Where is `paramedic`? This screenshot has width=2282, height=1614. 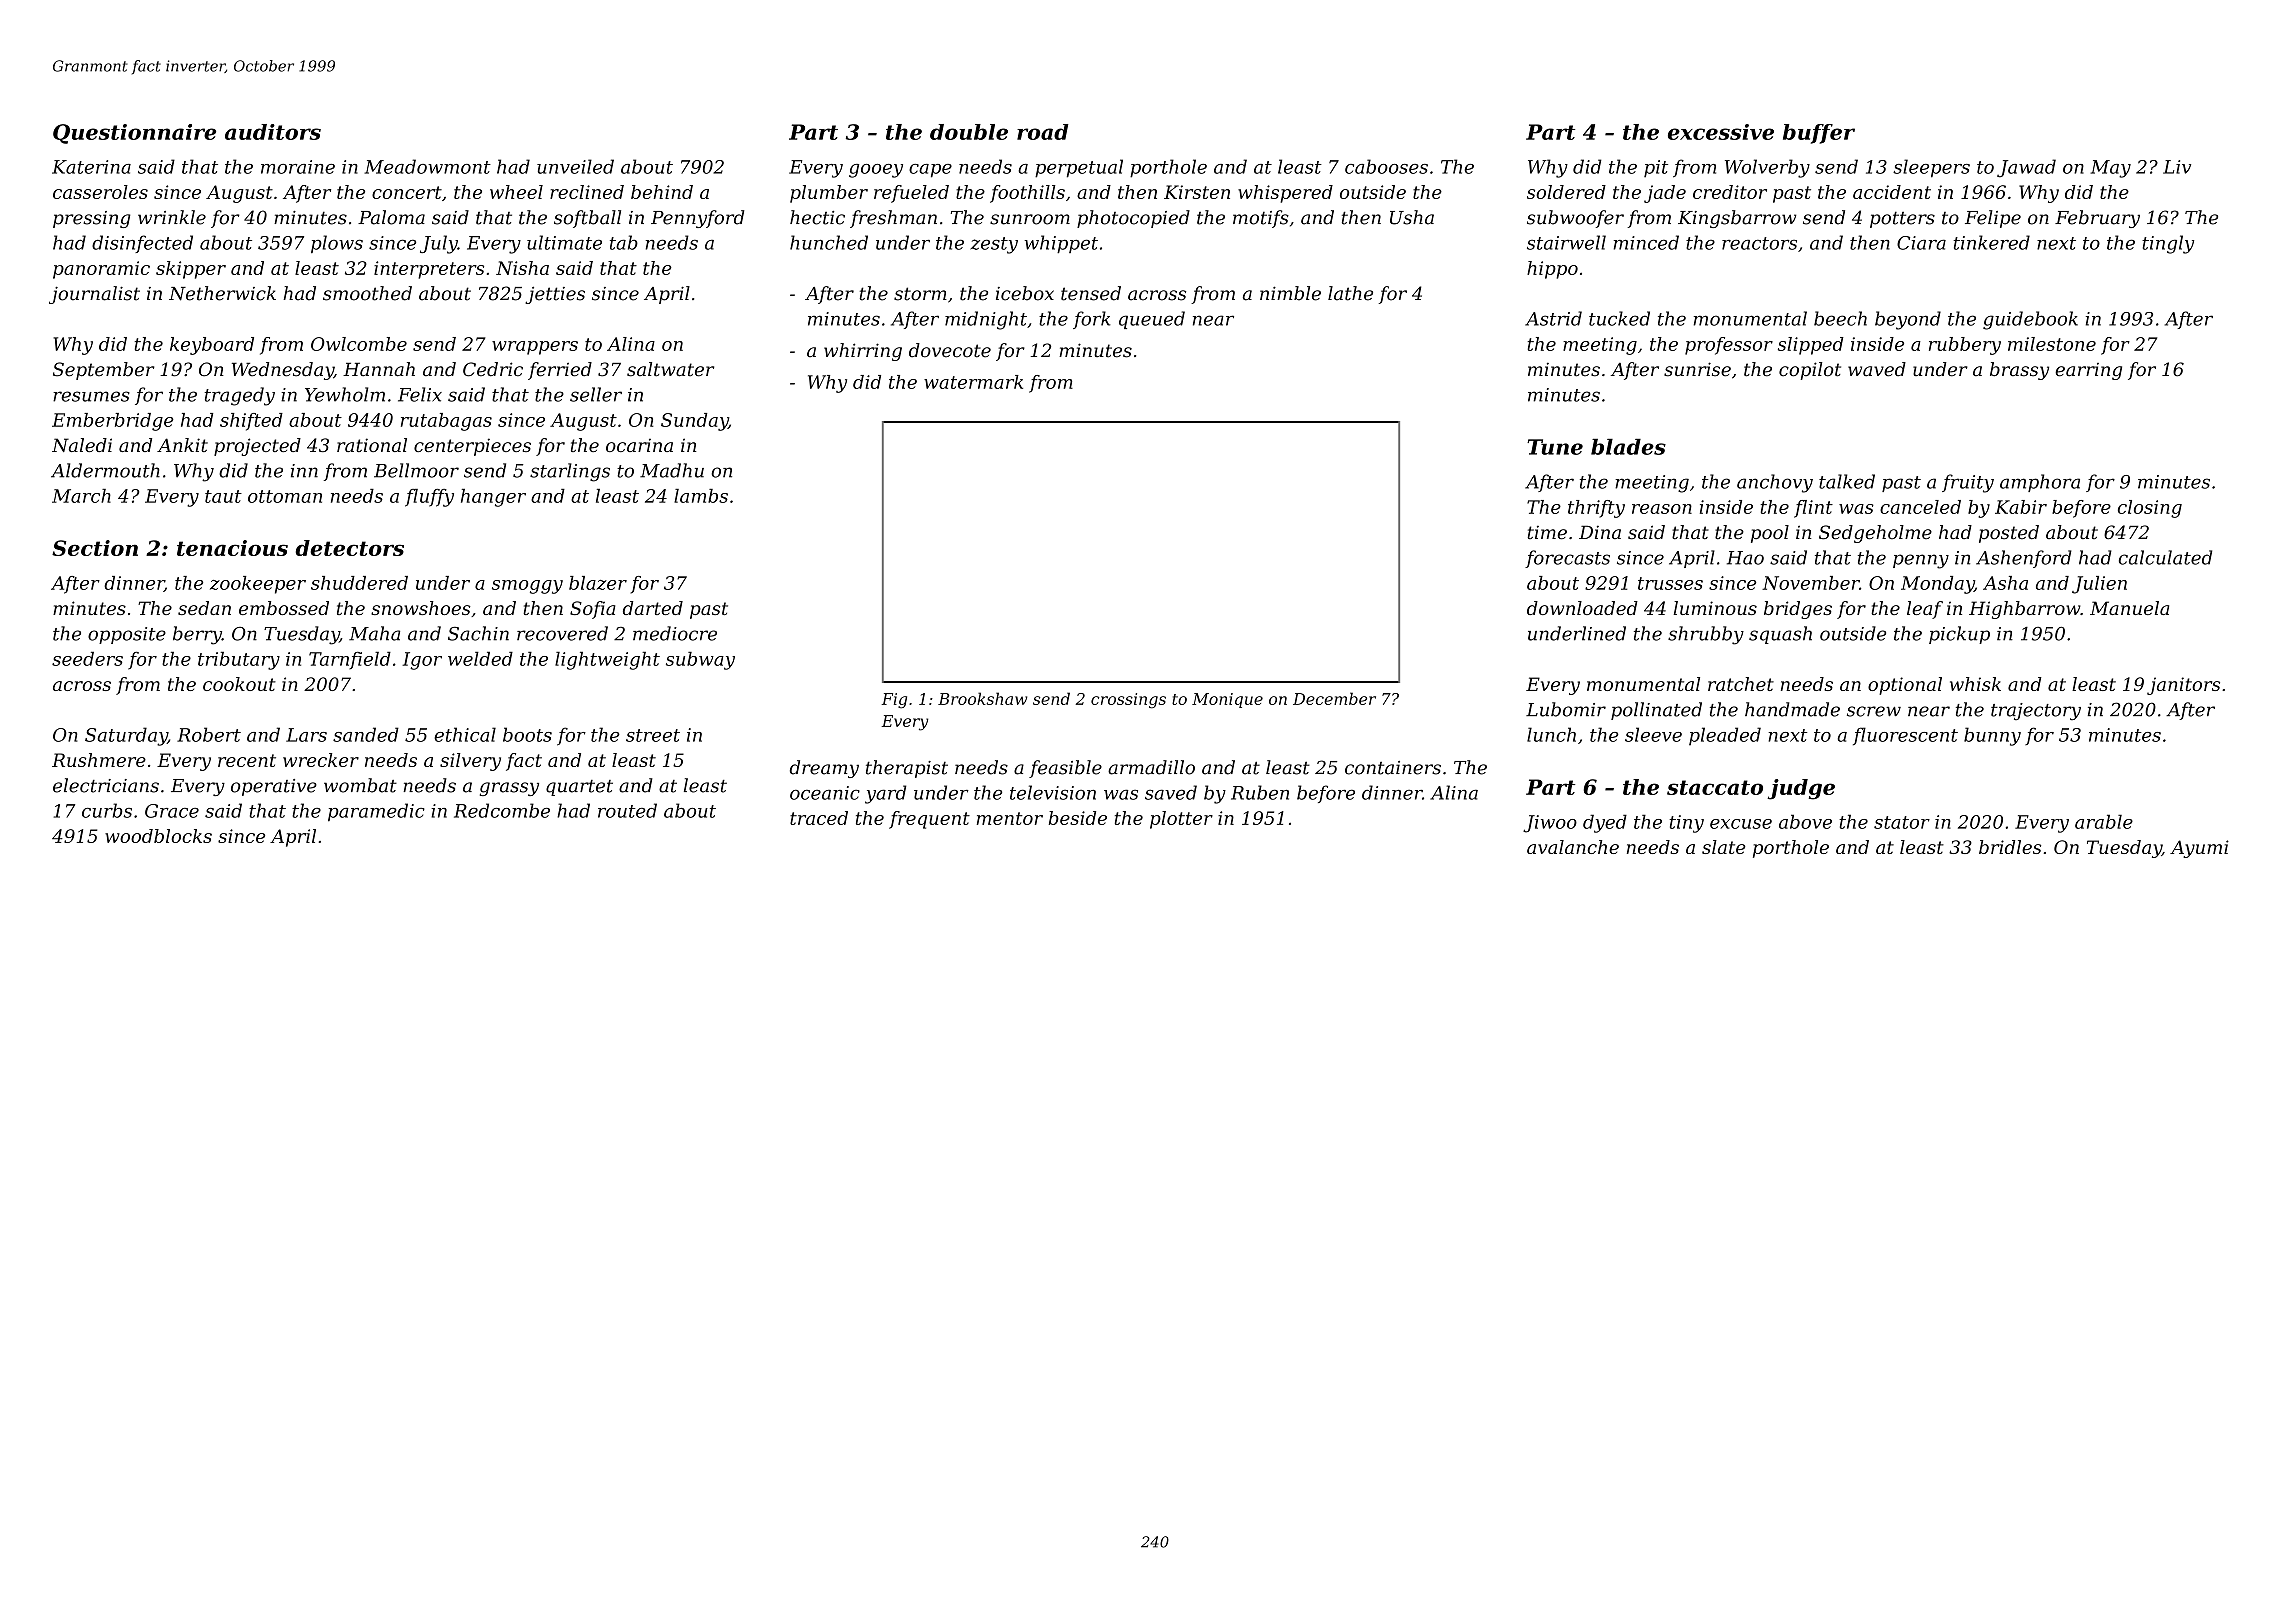 paramedic is located at coordinates (376, 812).
